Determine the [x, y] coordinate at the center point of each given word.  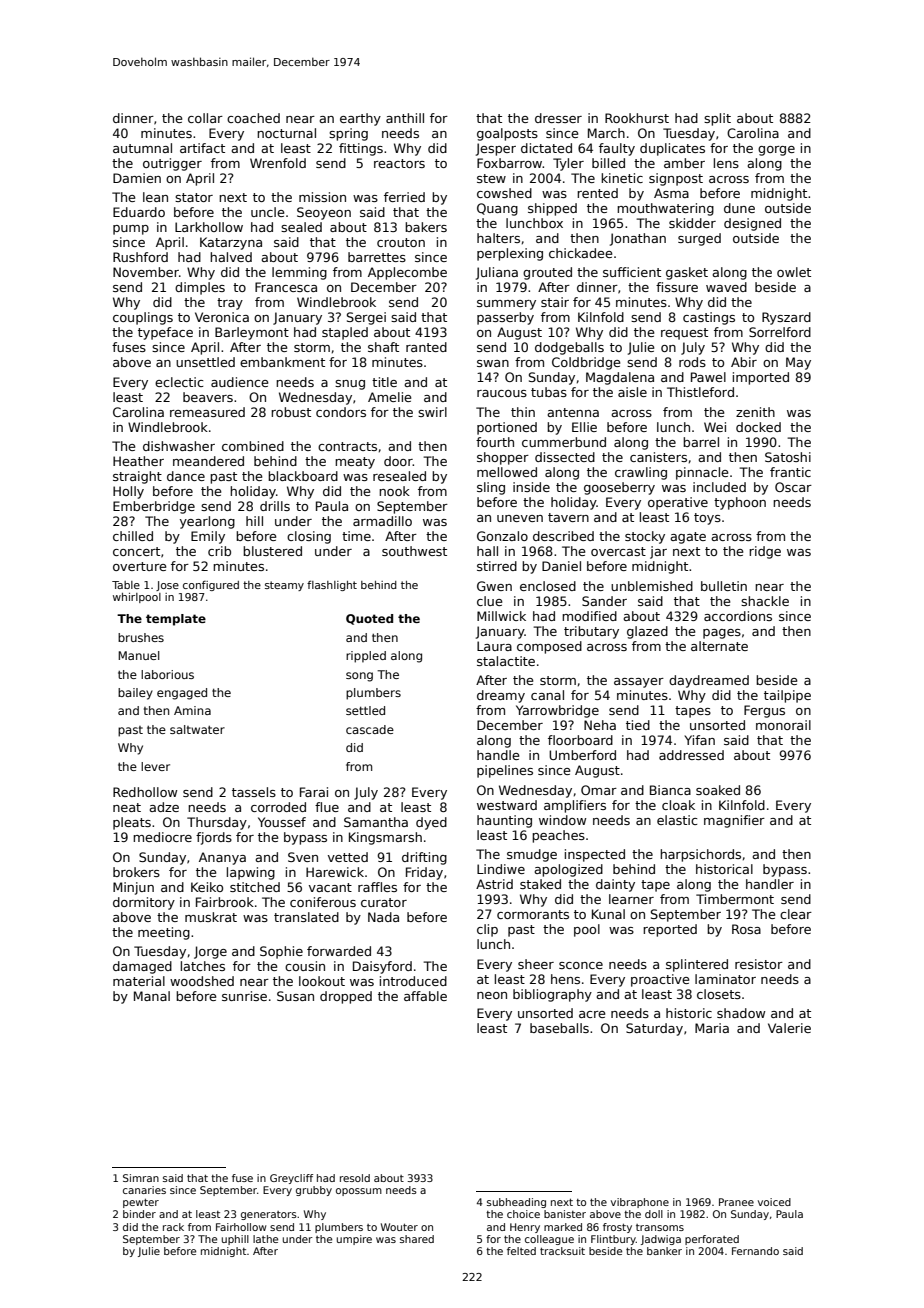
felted [521, 1251]
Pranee [736, 1202]
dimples [200, 288]
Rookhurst [637, 118]
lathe [265, 1239]
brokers [136, 872]
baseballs [559, 1028]
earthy [360, 119]
